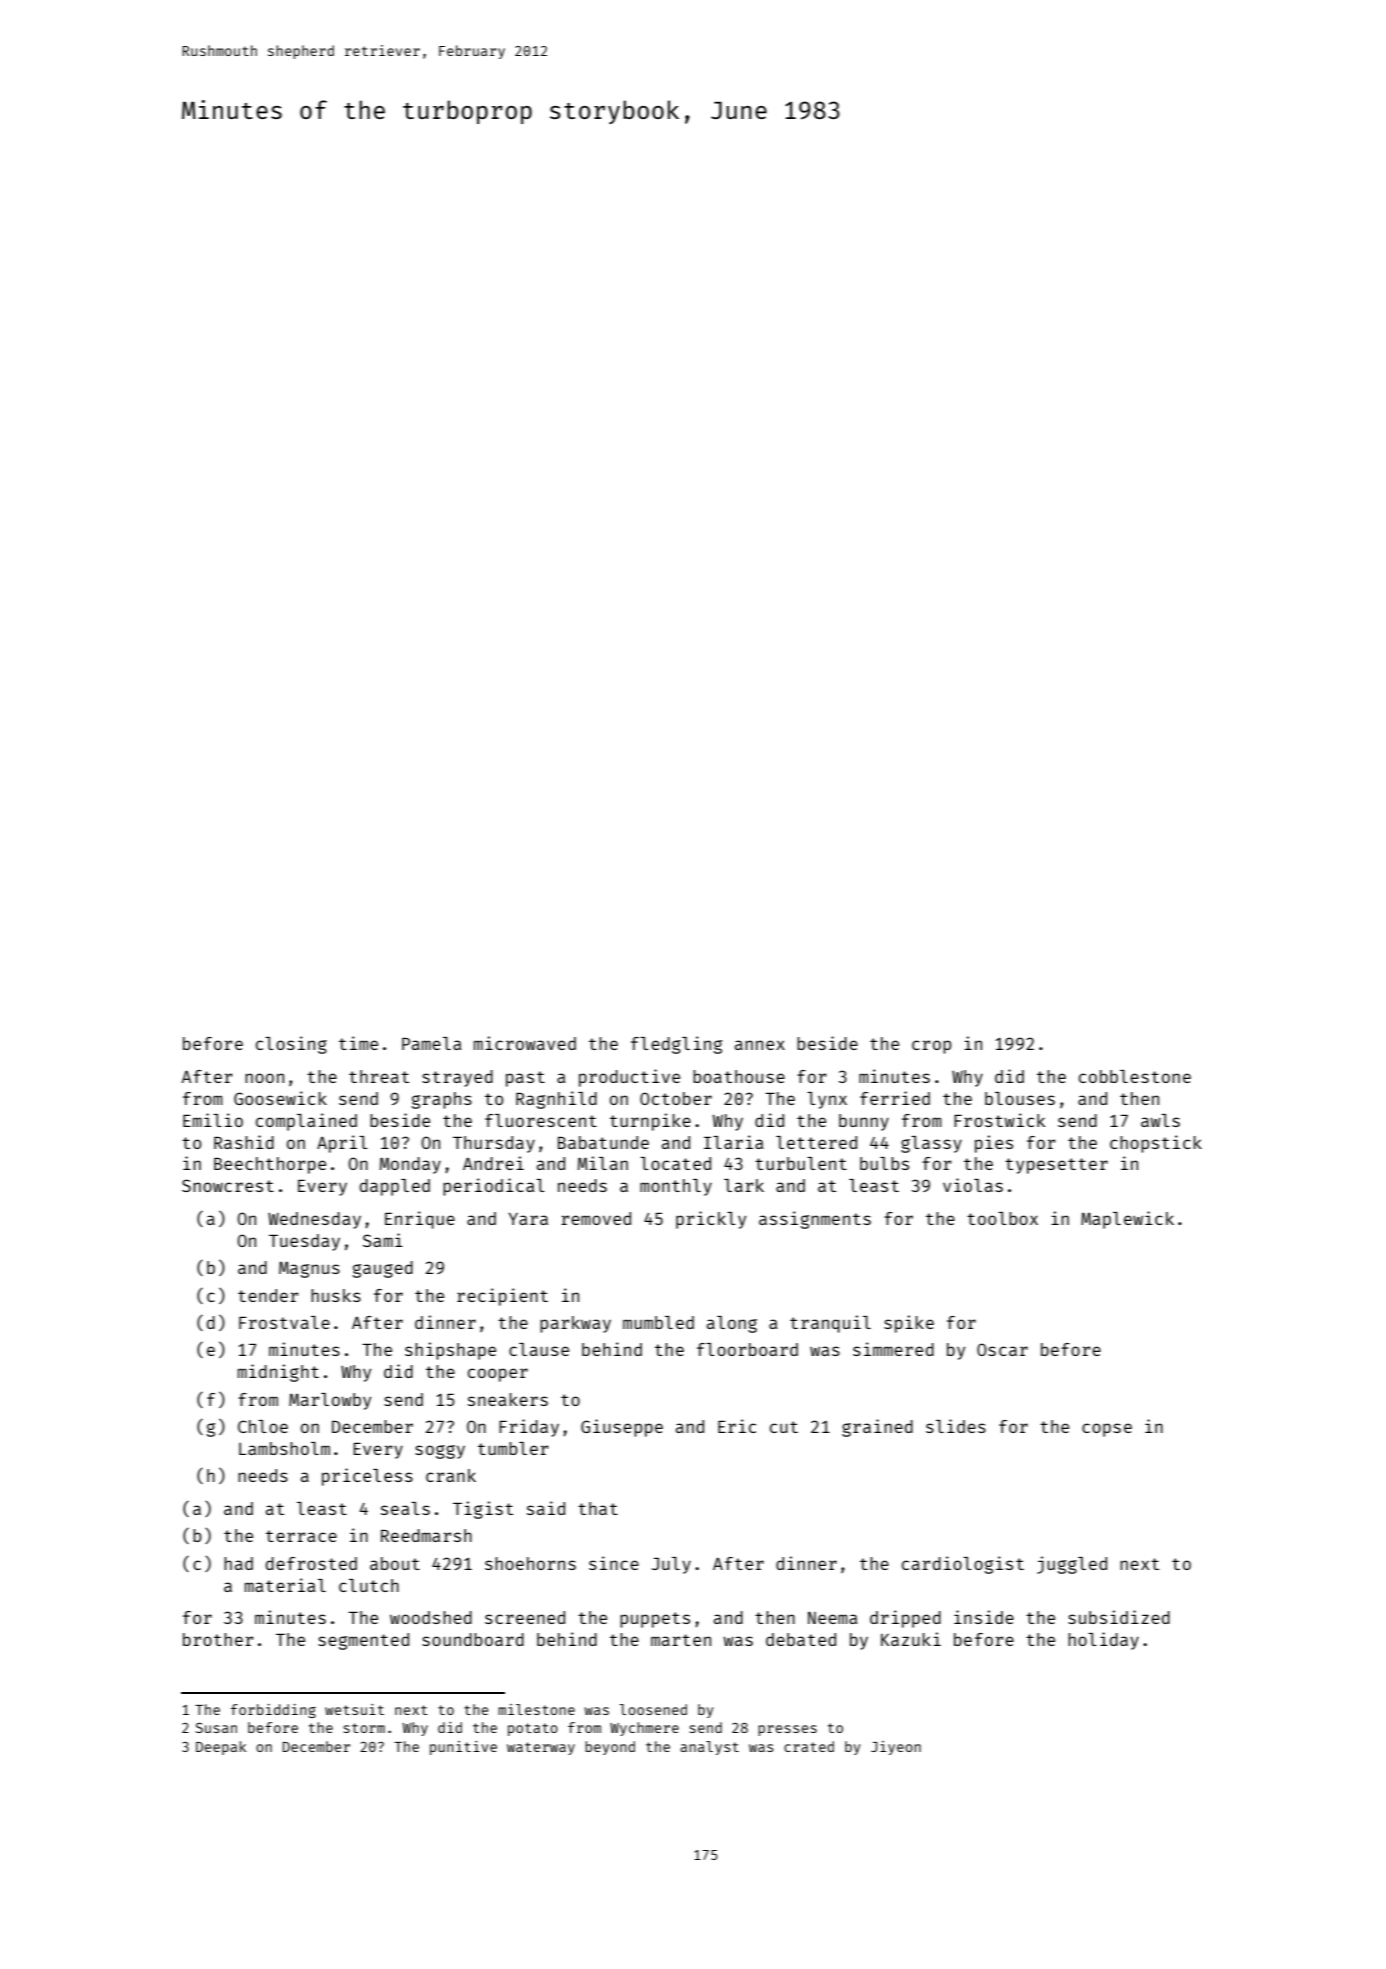  I want to click on microwaved, so click(525, 1043).
